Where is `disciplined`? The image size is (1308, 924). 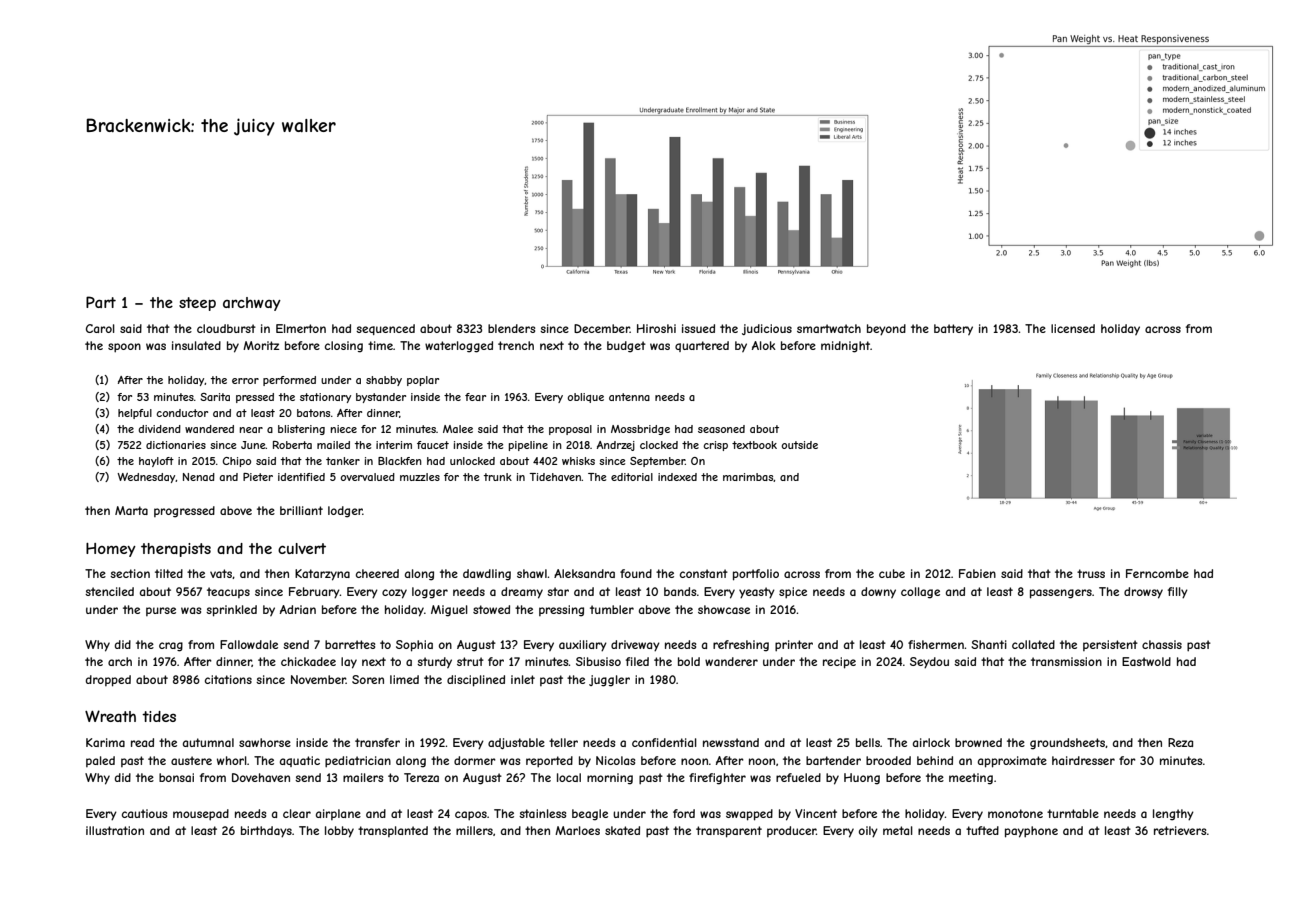
disciplined is located at coordinates (476, 681).
